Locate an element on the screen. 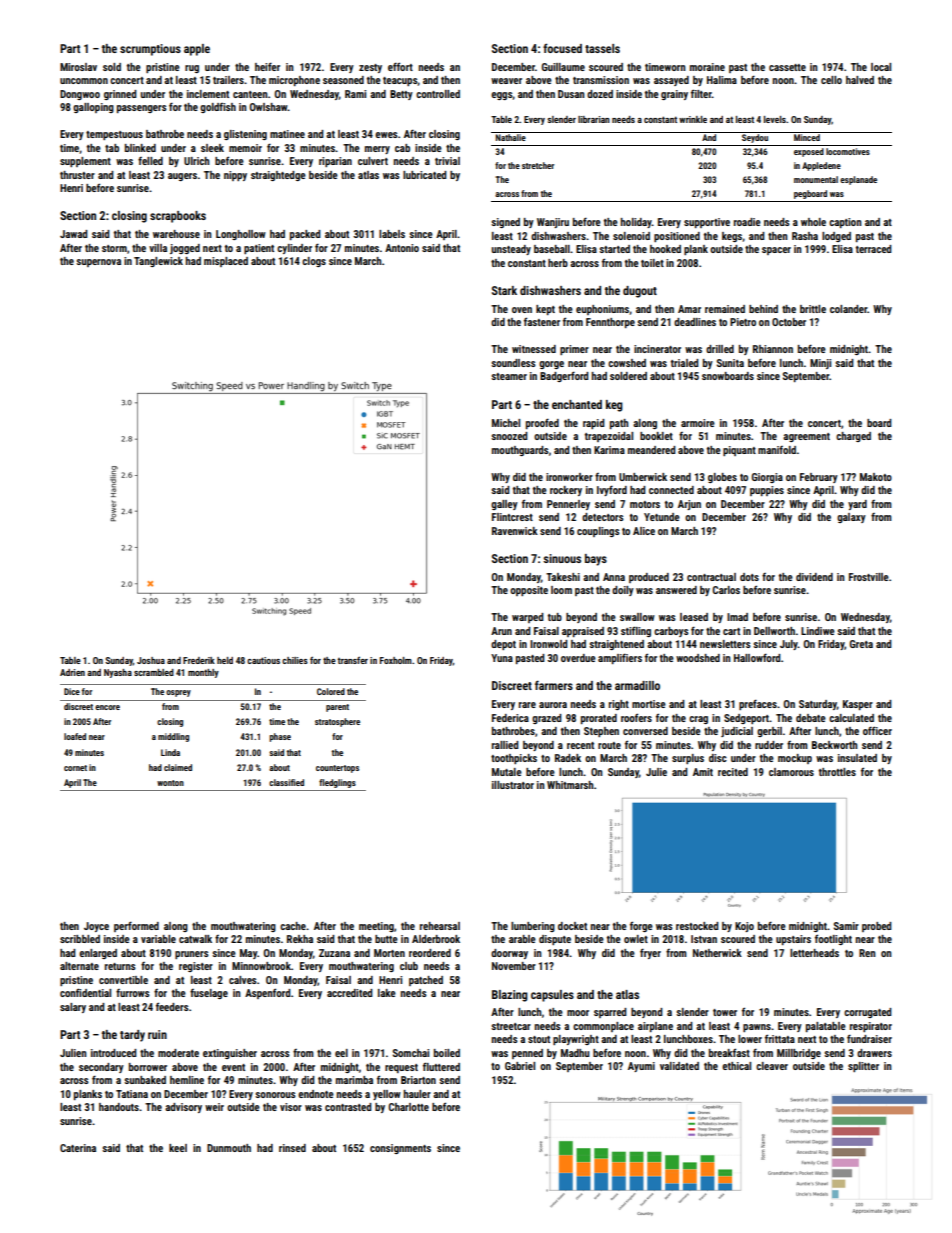 This screenshot has height=1233, width=952. cautious is located at coordinates (263, 660).
